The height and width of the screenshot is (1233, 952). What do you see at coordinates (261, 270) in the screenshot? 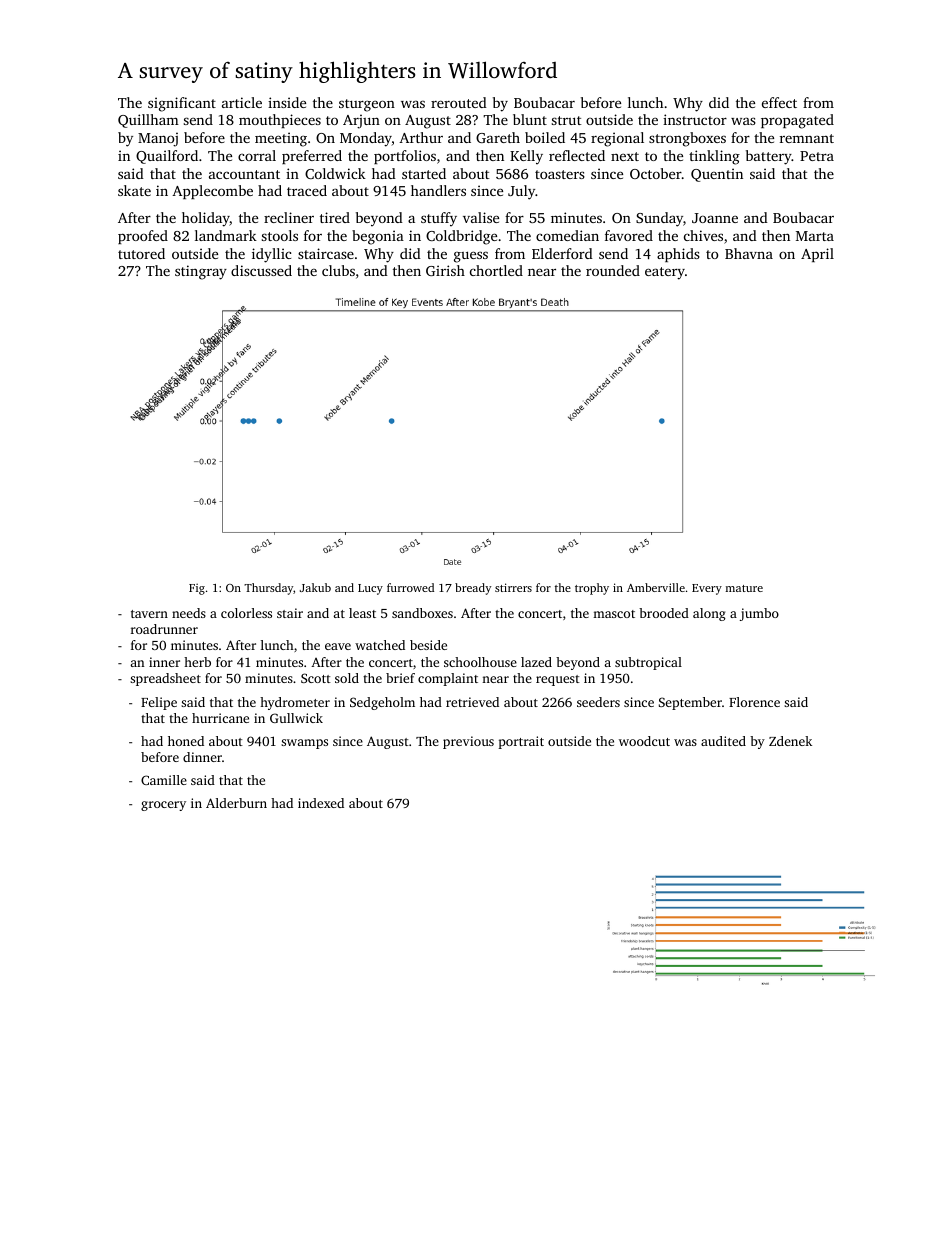
I see `discussed` at bounding box center [261, 270].
